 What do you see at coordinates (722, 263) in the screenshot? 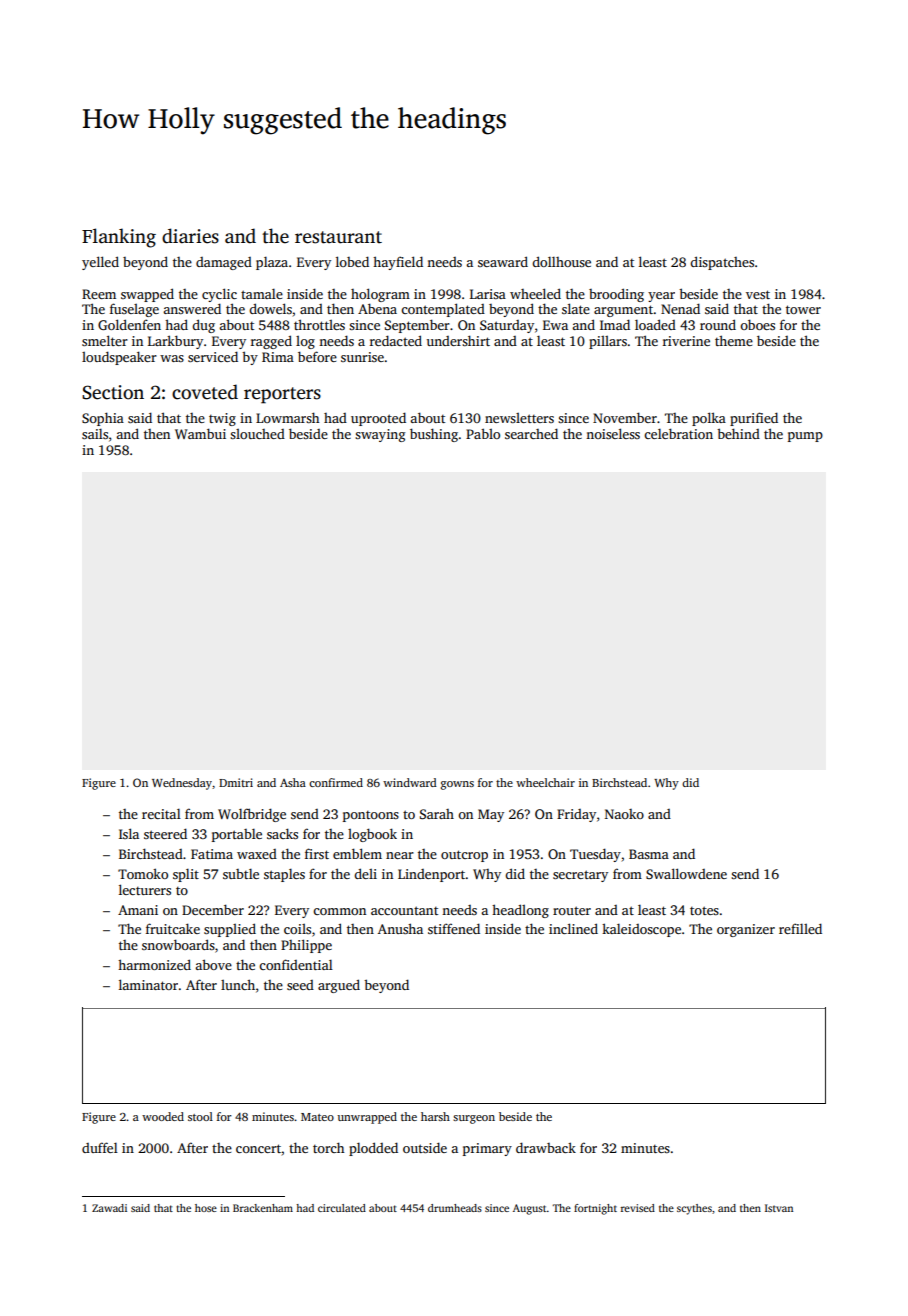
I see `dispatches` at bounding box center [722, 263].
